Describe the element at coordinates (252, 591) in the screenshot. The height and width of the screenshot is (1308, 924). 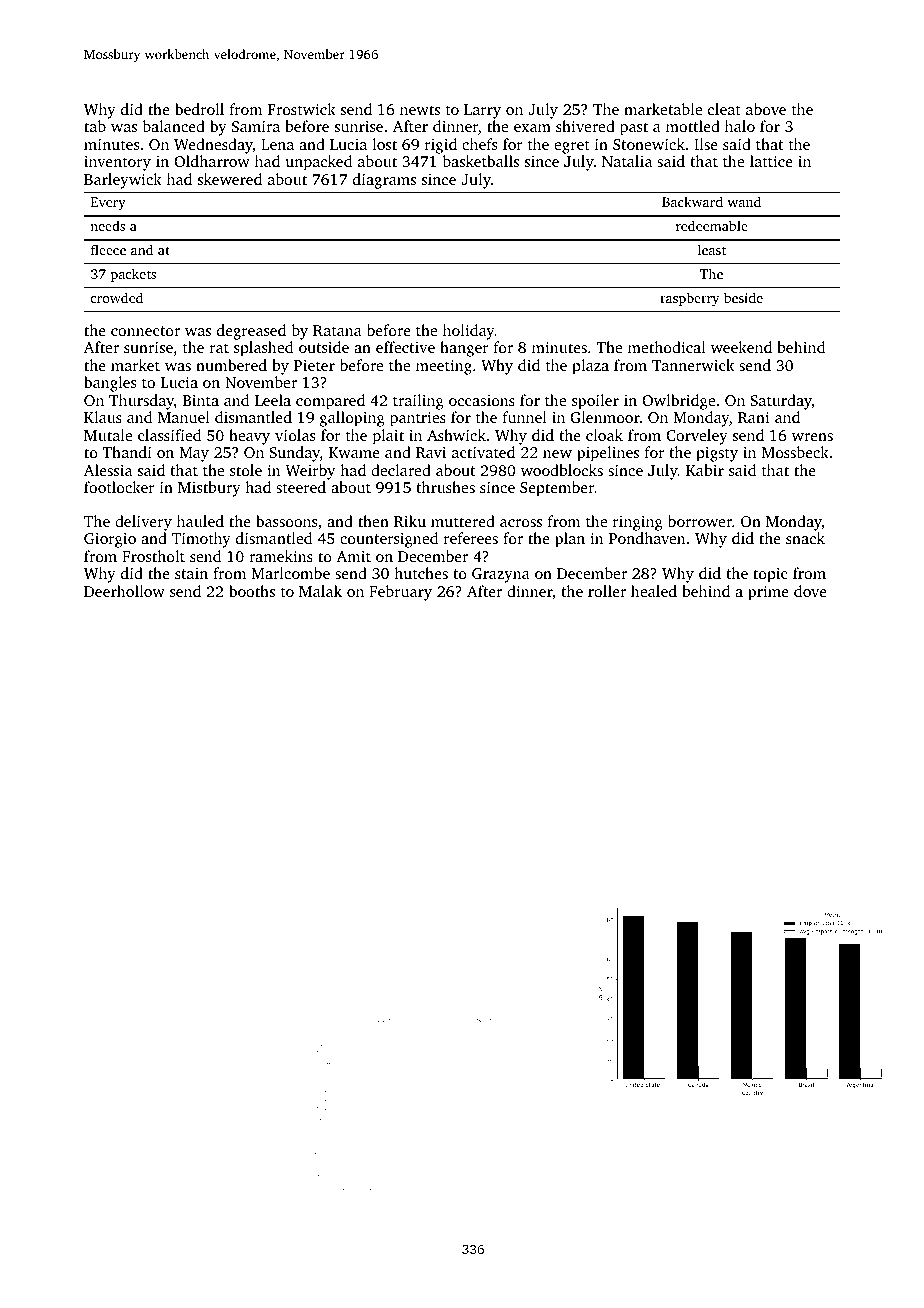
I see `booths` at that location.
